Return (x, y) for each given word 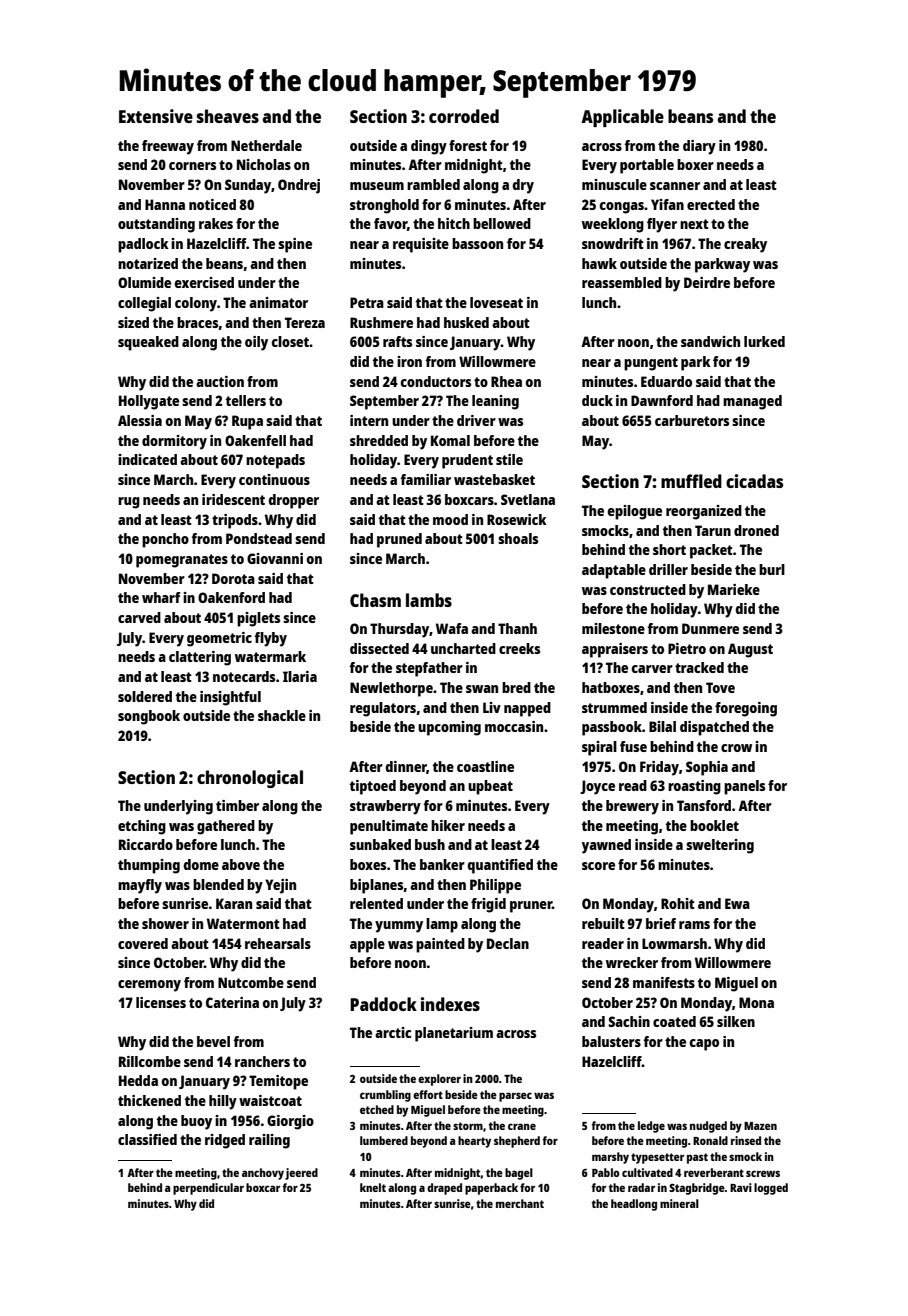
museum (377, 186)
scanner (675, 186)
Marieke (734, 589)
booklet (714, 825)
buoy (196, 1122)
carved (139, 617)
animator (278, 302)
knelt (373, 1187)
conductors (436, 381)
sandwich (710, 341)
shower (165, 923)
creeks (519, 648)
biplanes (376, 886)
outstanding (156, 225)
